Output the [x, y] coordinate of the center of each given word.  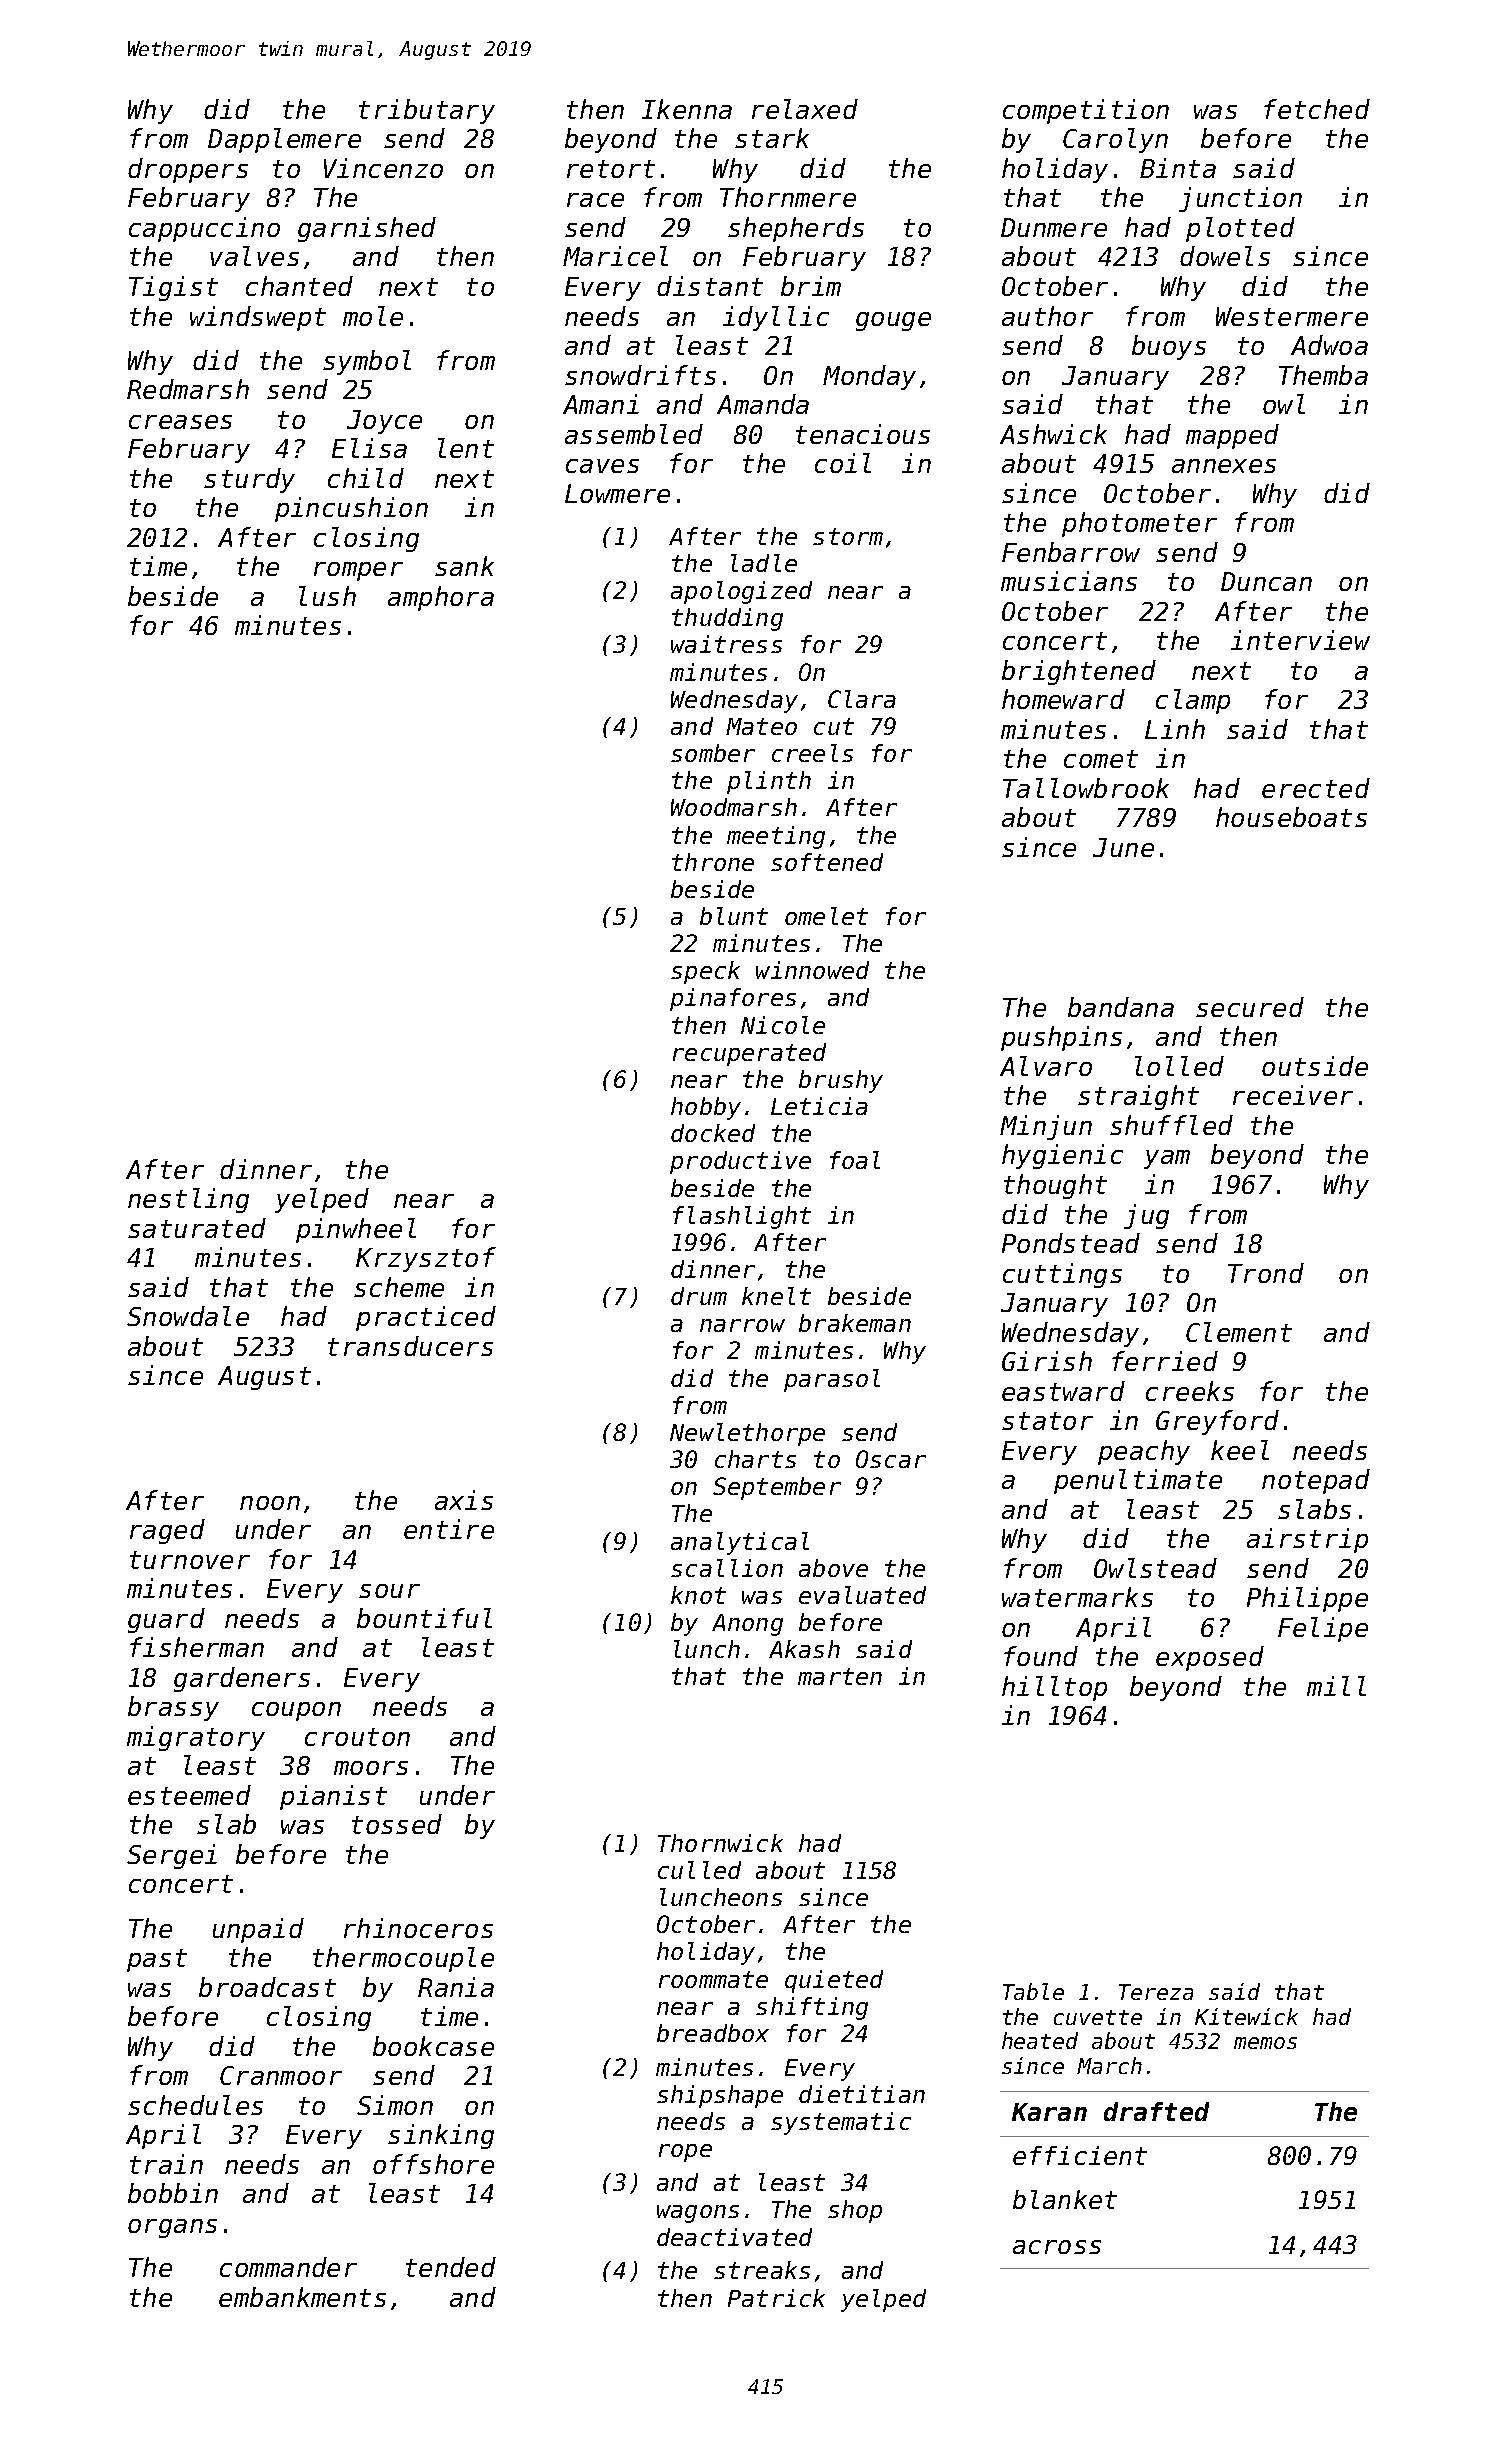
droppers [188, 170]
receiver [1293, 1095]
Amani [601, 404]
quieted [834, 1981]
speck [705, 972]
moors [371, 1768]
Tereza [1156, 1992]
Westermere [1292, 316]
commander [288, 2267]
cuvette [1098, 2017]
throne [713, 862]
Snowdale [188, 1316]
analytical [740, 1543]
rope [685, 2153]
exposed [1210, 1658]
